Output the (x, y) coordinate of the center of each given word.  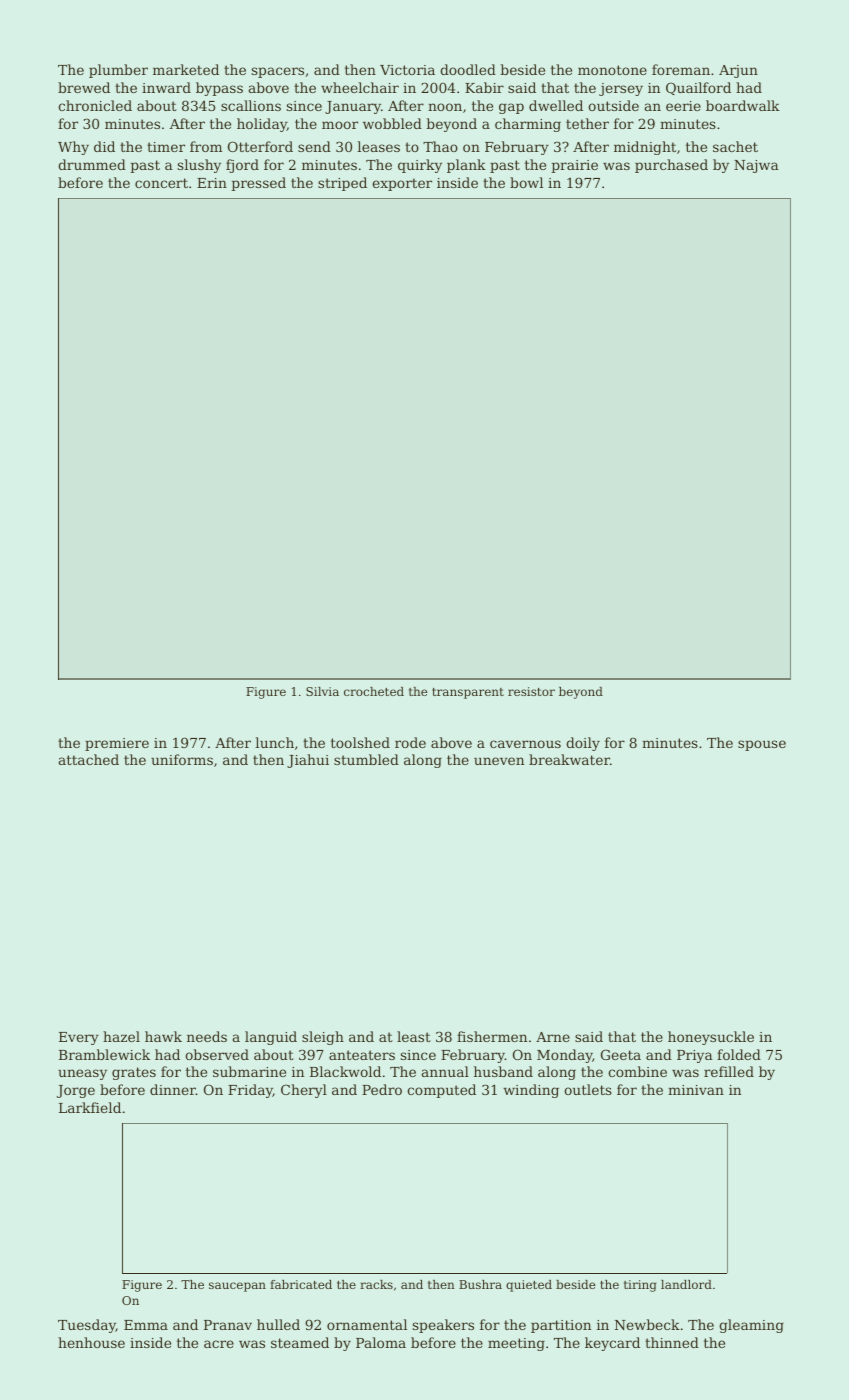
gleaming (751, 1326)
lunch (274, 742)
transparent (468, 693)
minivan (696, 1090)
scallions (251, 105)
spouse (762, 745)
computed (441, 1091)
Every (79, 1038)
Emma (146, 1325)
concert (161, 183)
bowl (526, 182)
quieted (529, 1286)
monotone (612, 70)
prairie (574, 166)
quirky (420, 166)
